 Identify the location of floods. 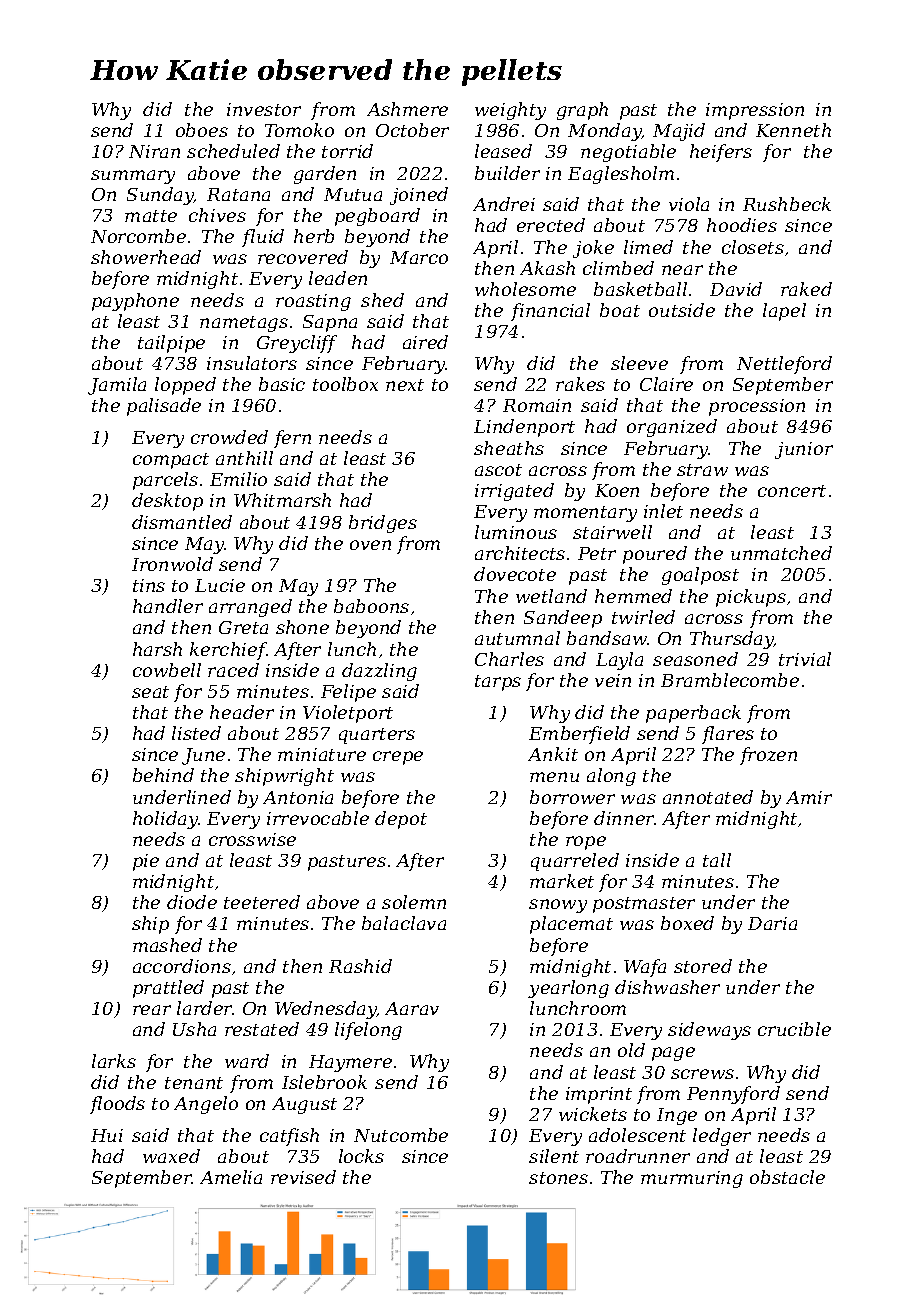
(117, 1105).
